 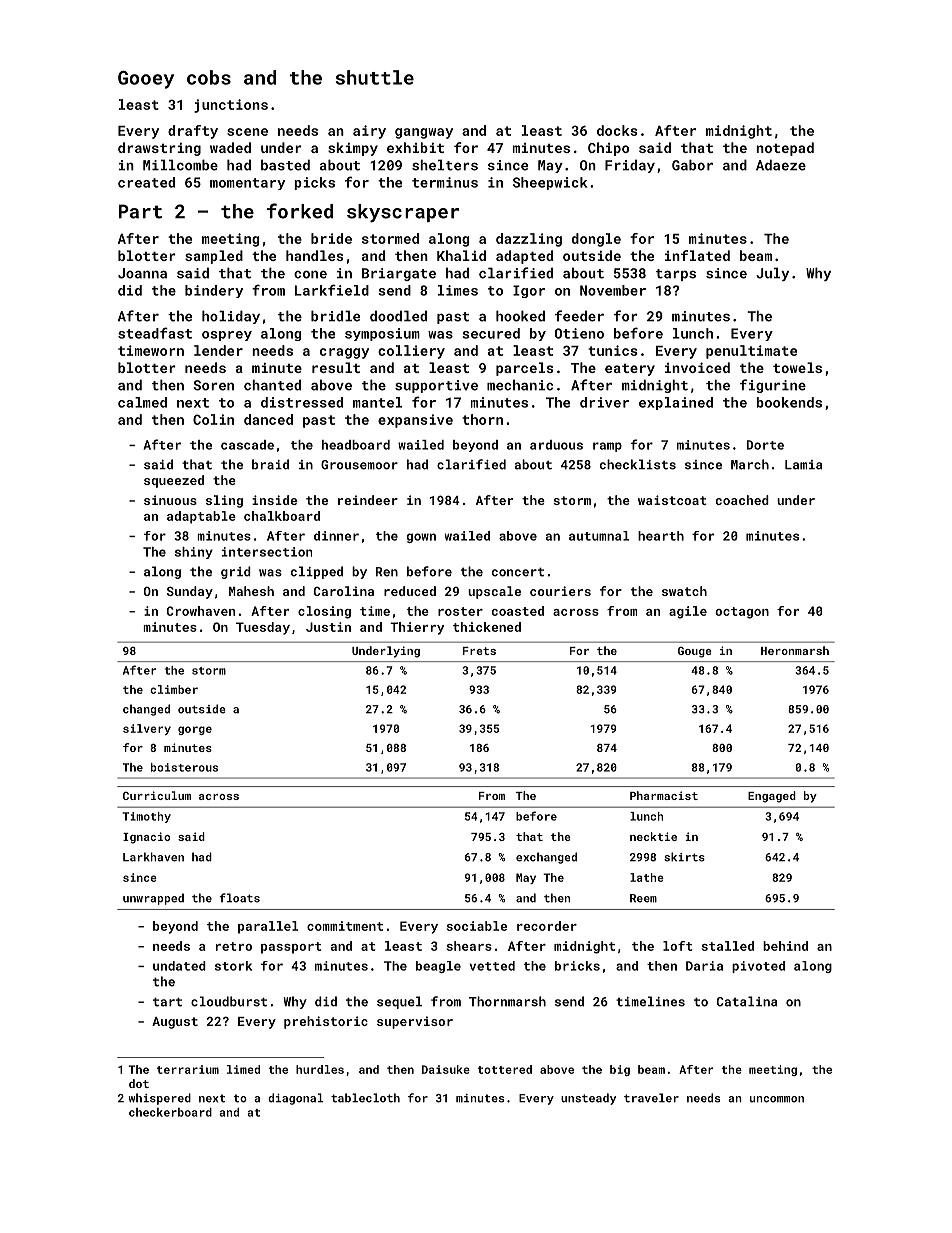 What do you see at coordinates (153, 899) in the image?
I see `unwrapped` at bounding box center [153, 899].
